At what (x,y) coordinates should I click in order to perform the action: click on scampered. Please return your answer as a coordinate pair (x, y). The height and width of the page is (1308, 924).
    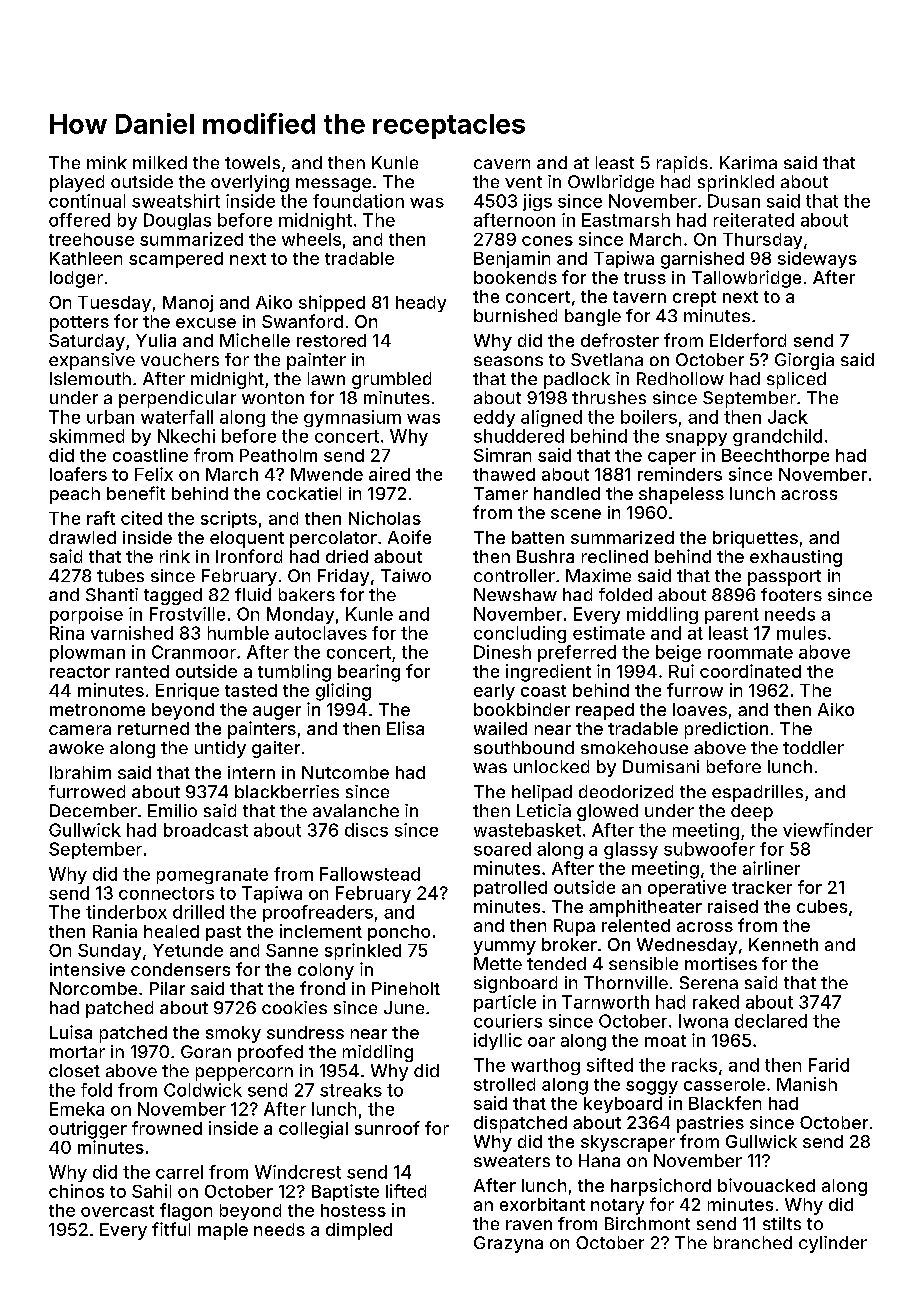
    Looking at the image, I should click on (176, 260).
